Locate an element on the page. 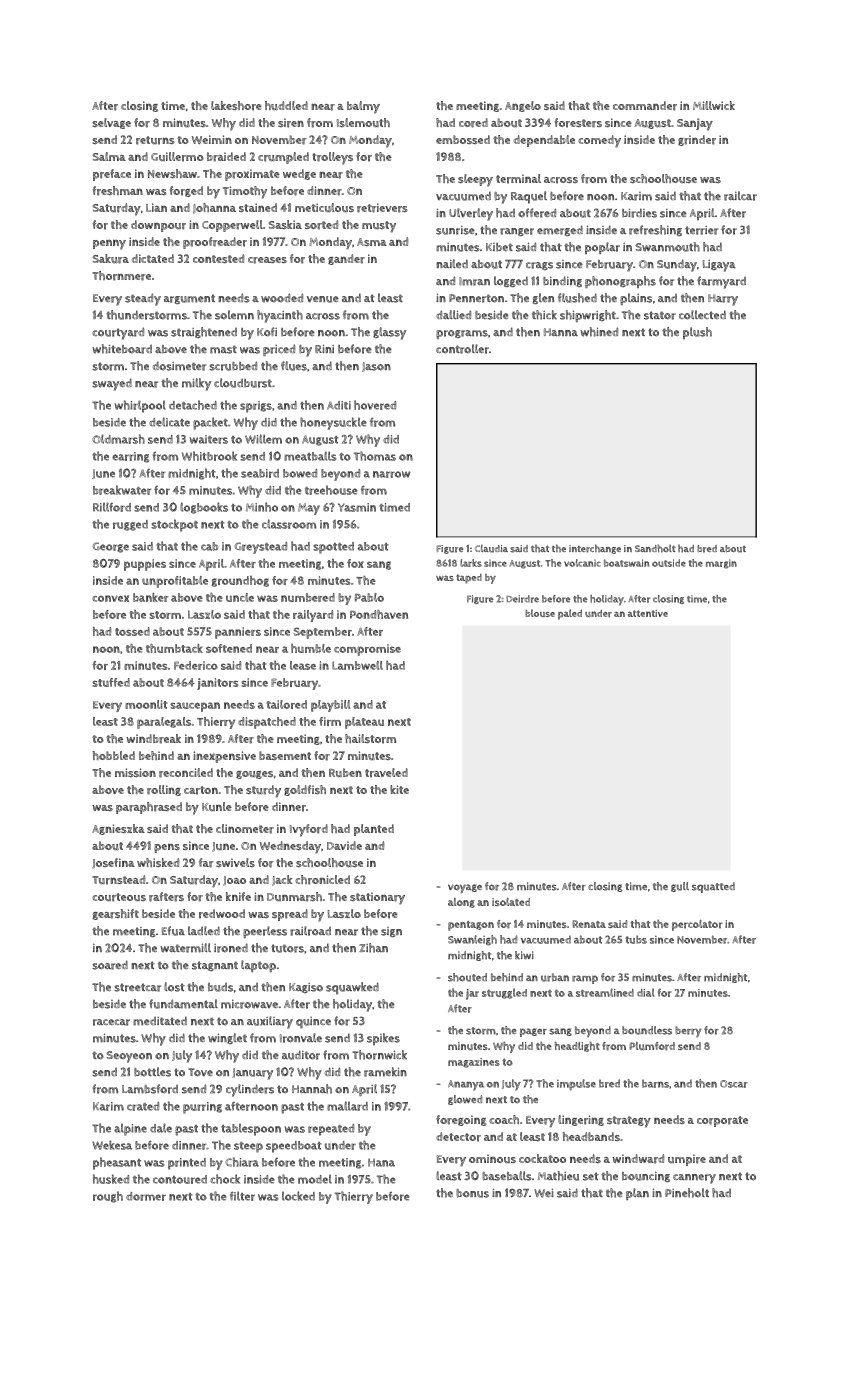  fox is located at coordinates (355, 563).
